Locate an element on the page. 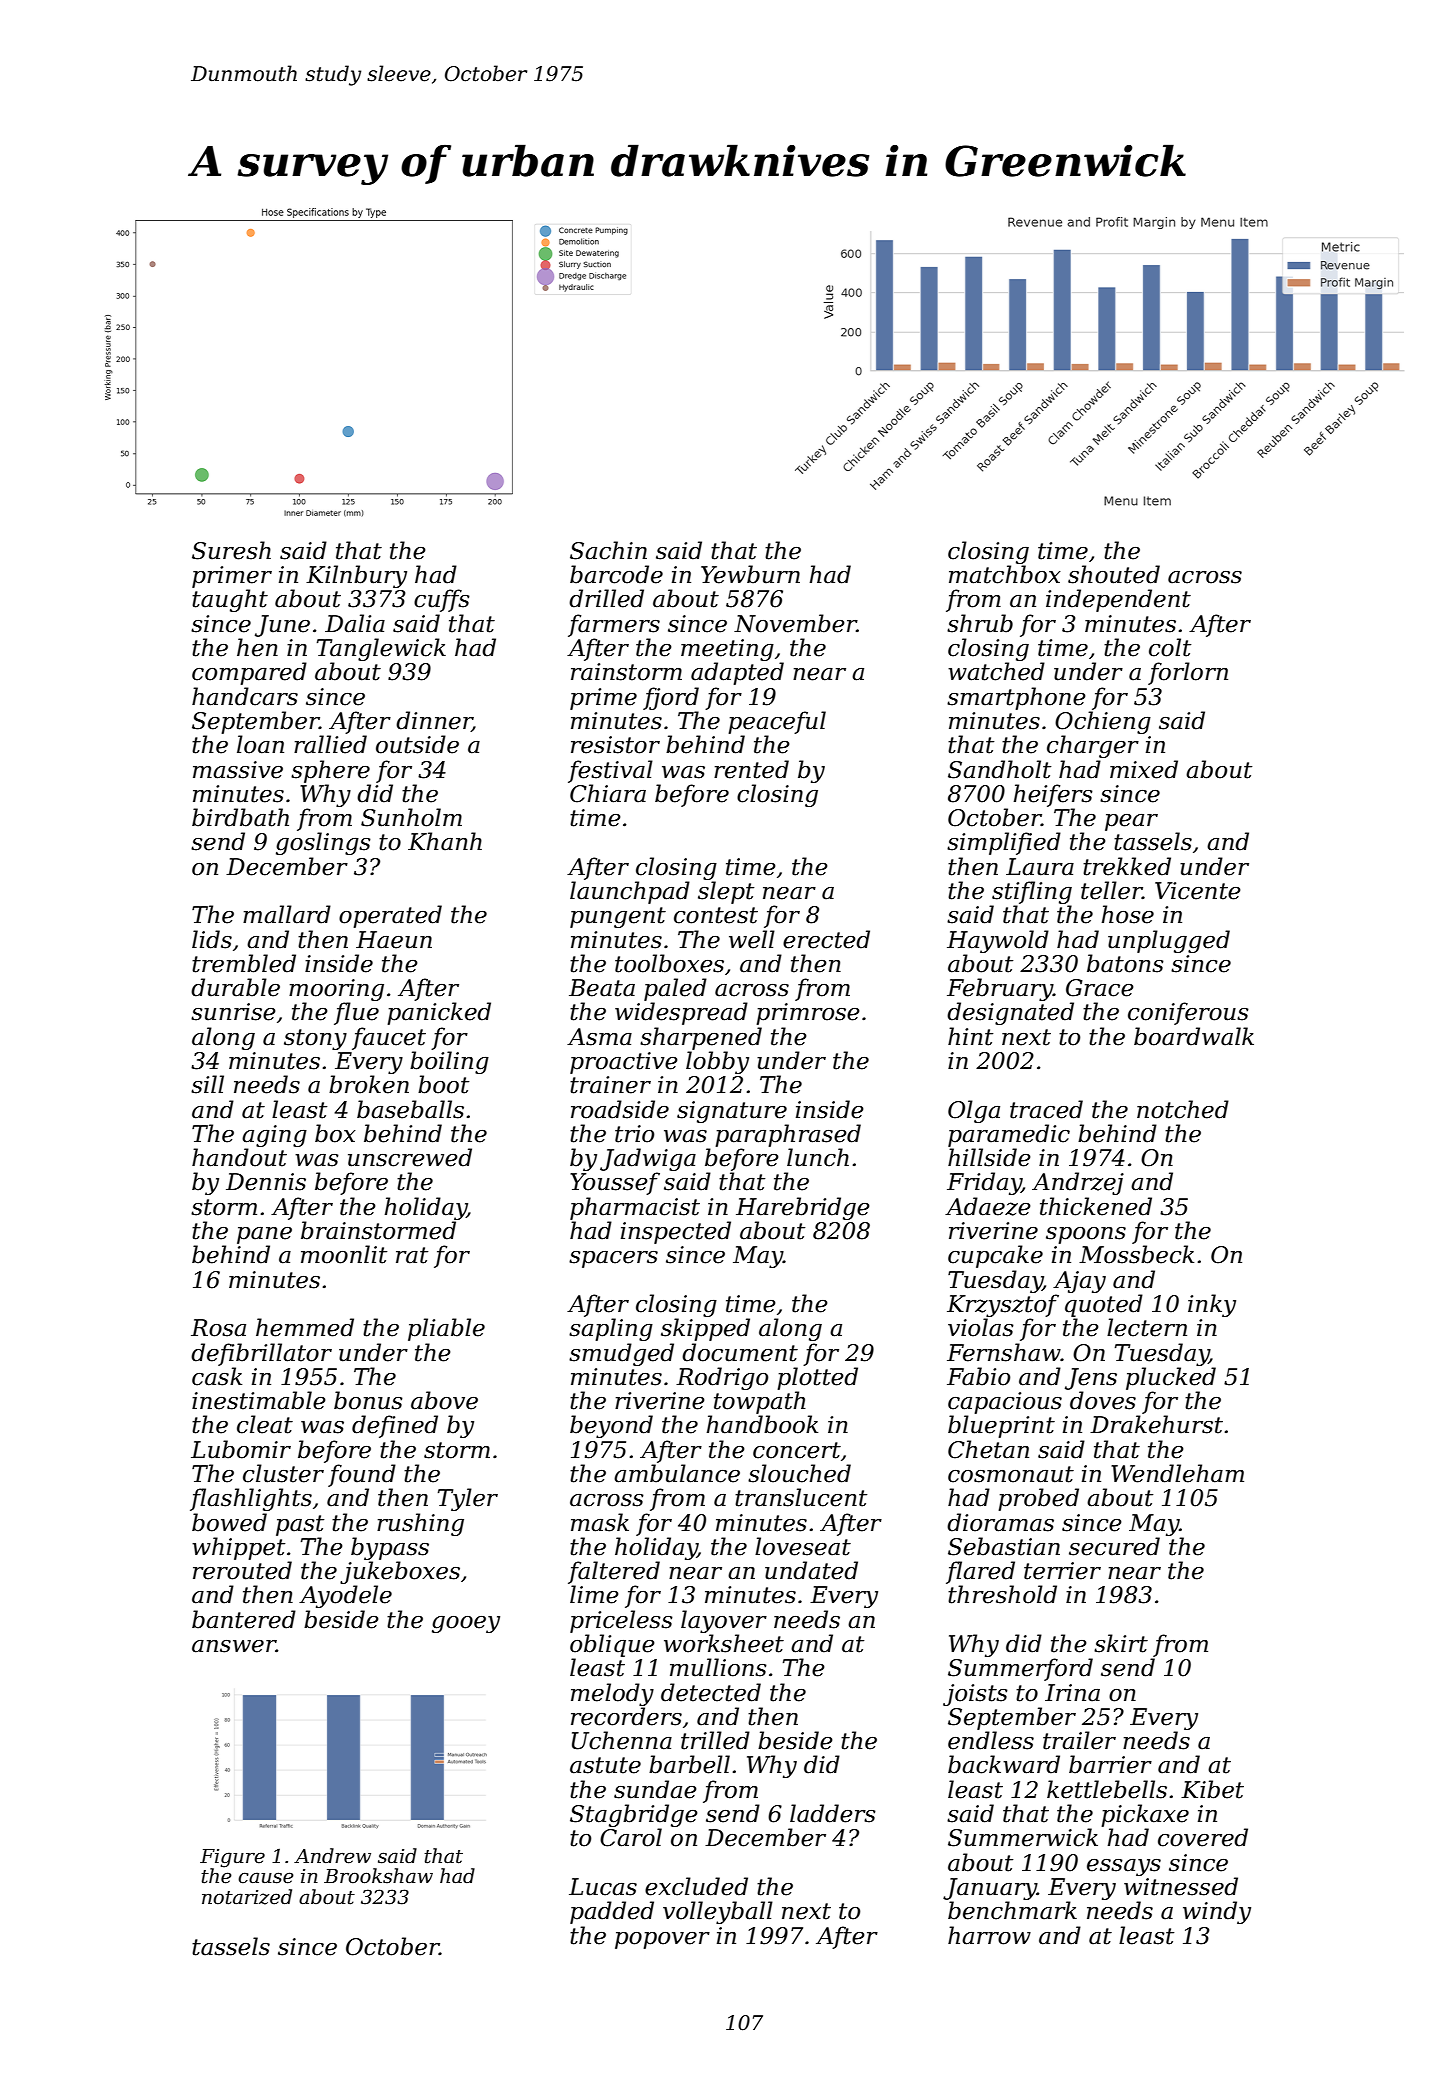 The image size is (1450, 2100). well is located at coordinates (752, 939).
